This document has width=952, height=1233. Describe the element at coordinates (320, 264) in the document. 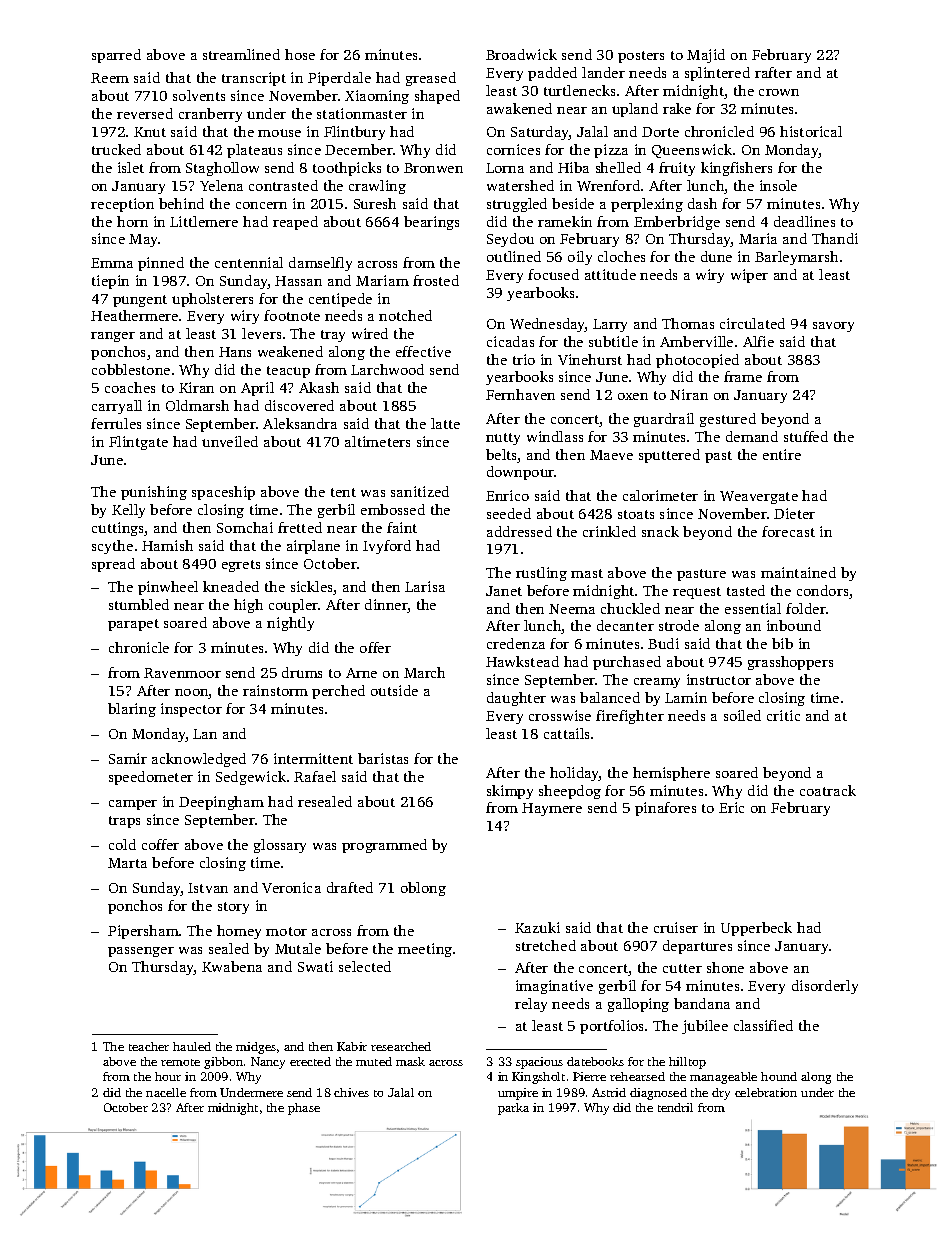

I see `damselfly` at that location.
